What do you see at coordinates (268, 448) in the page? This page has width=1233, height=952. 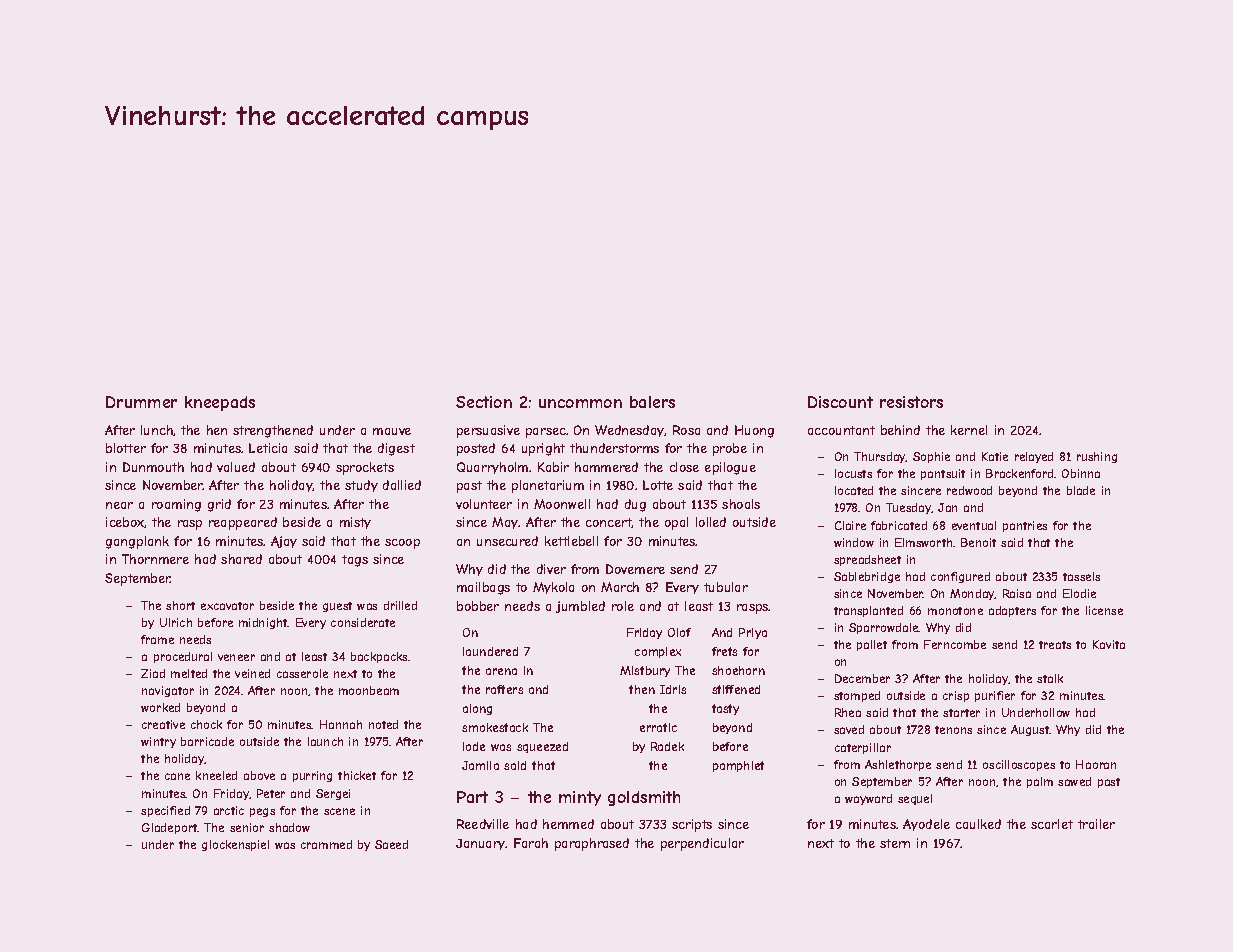 I see `Leticia` at bounding box center [268, 448].
